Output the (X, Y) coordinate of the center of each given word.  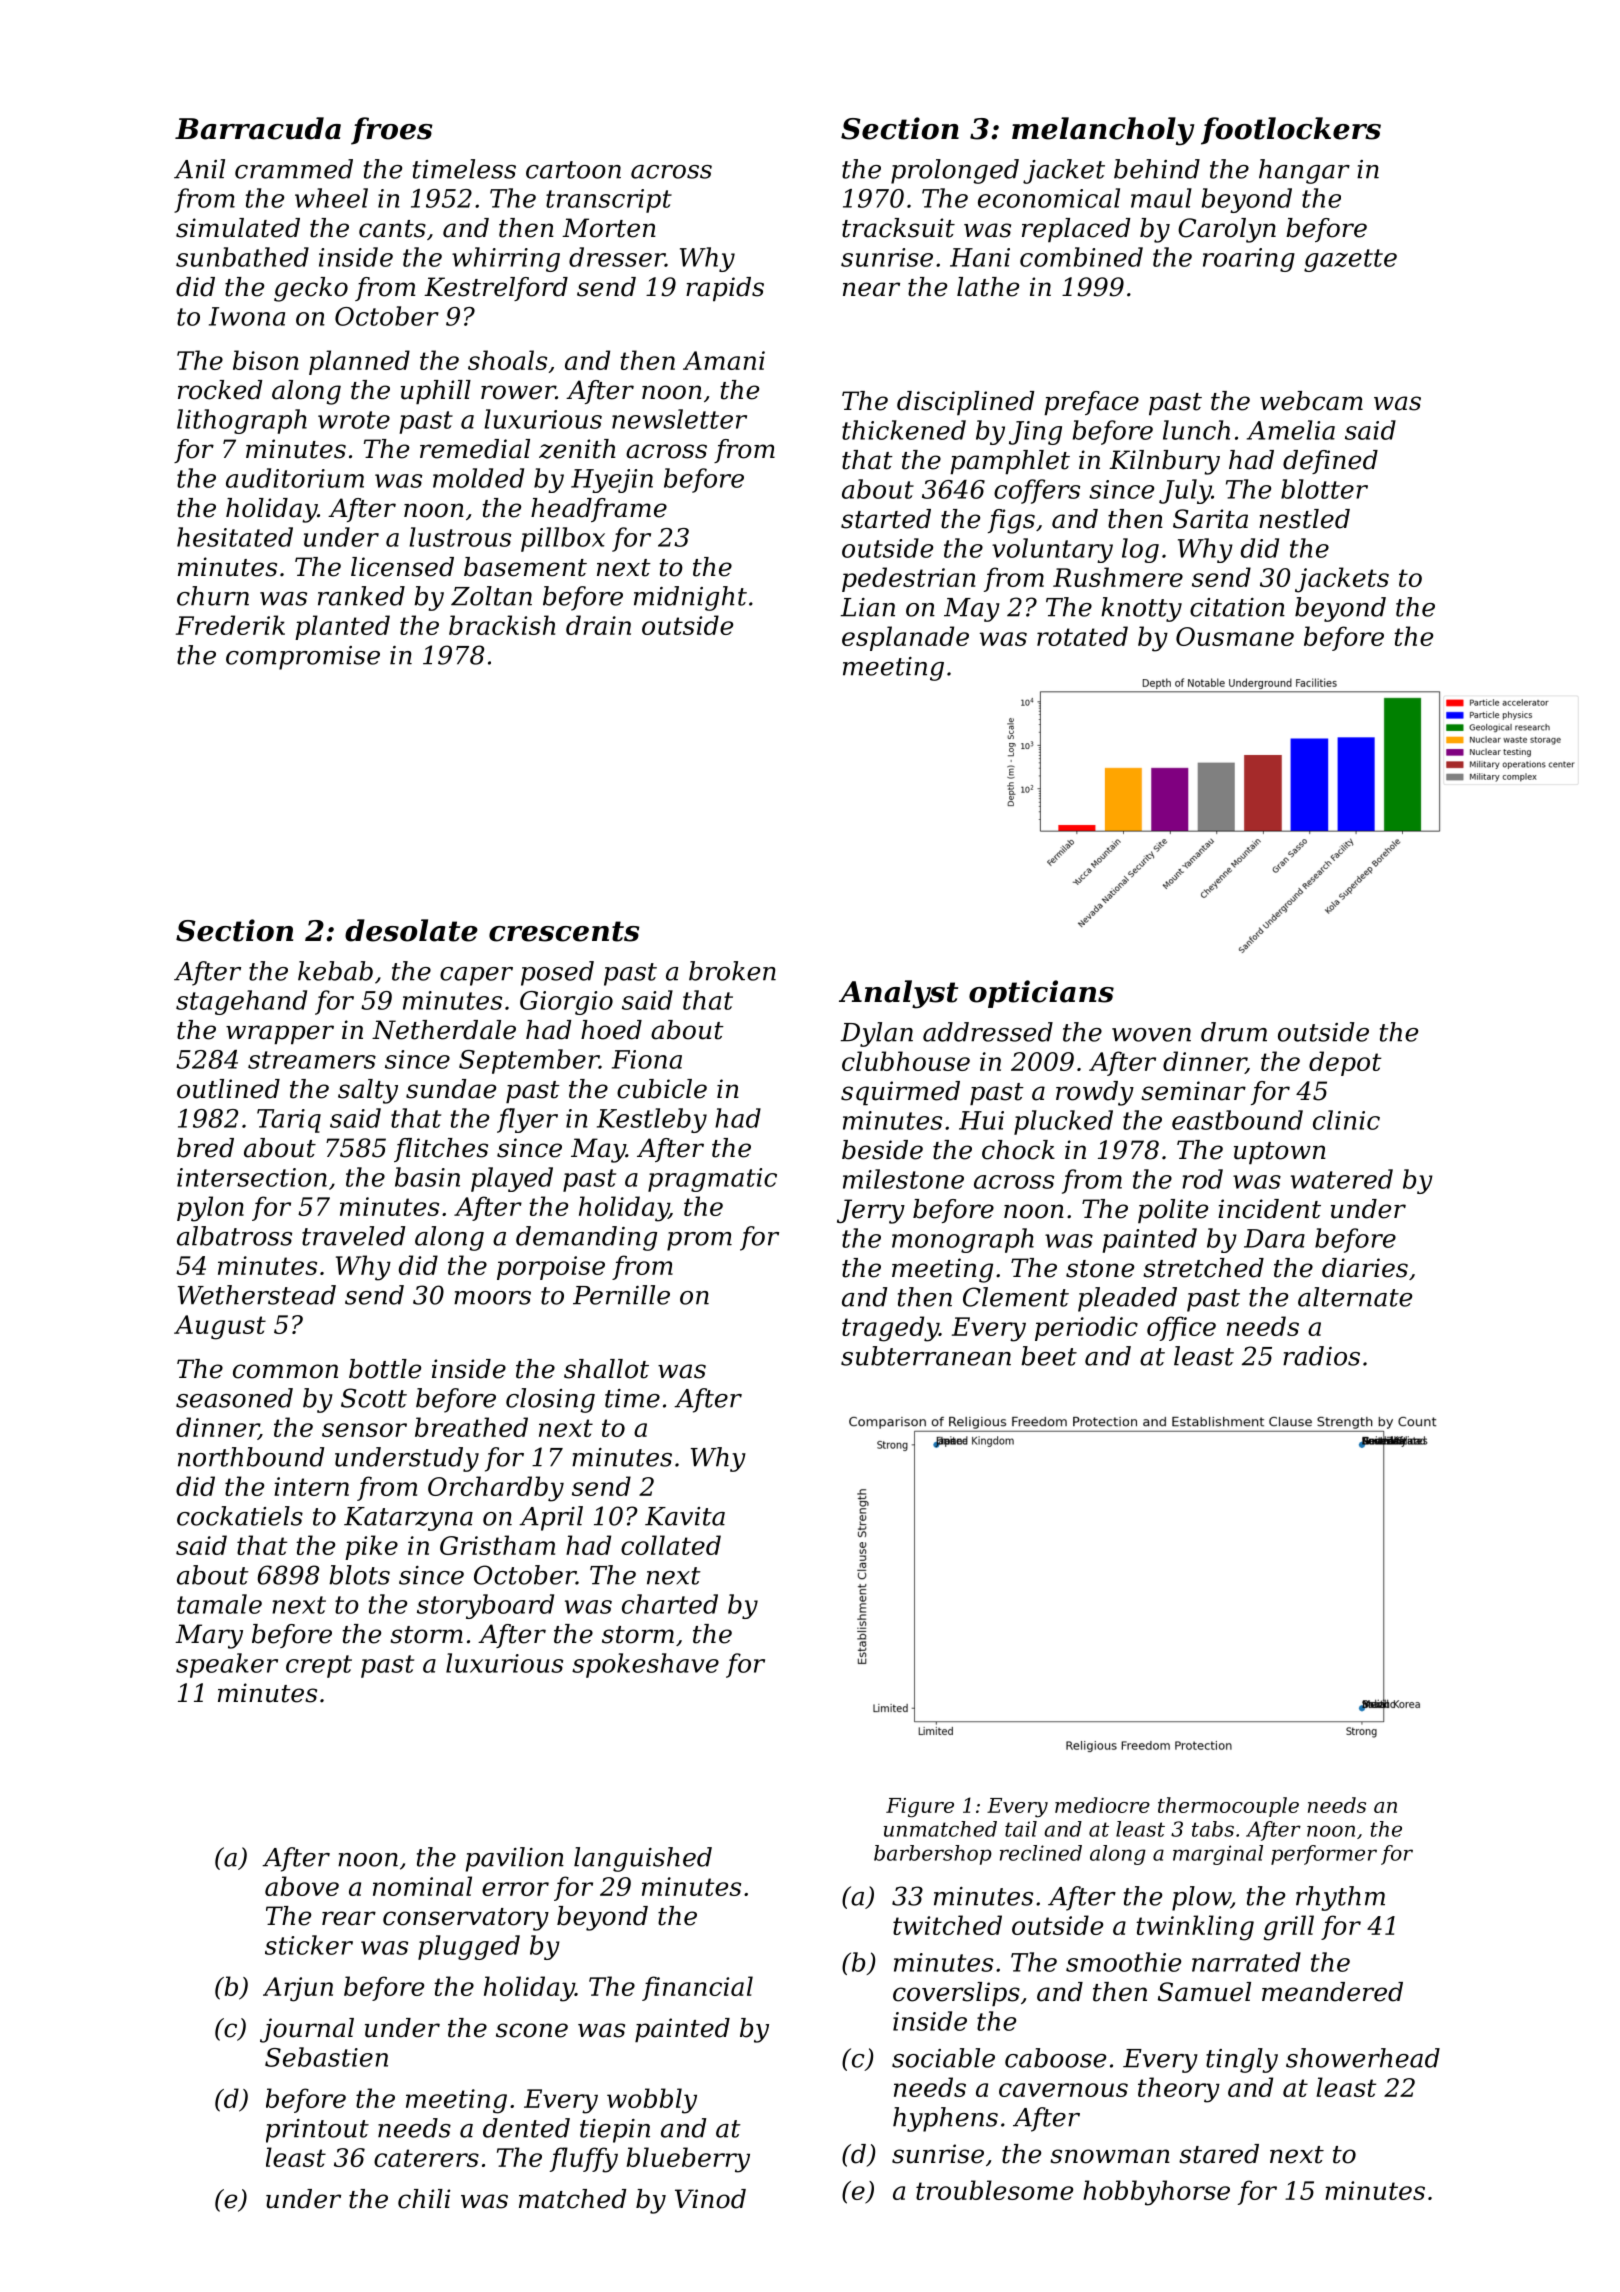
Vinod (710, 2199)
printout (317, 2131)
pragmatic (712, 1180)
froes (392, 131)
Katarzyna (408, 1519)
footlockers (1291, 131)
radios (1321, 1356)
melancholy (1103, 131)
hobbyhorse (1156, 2193)
